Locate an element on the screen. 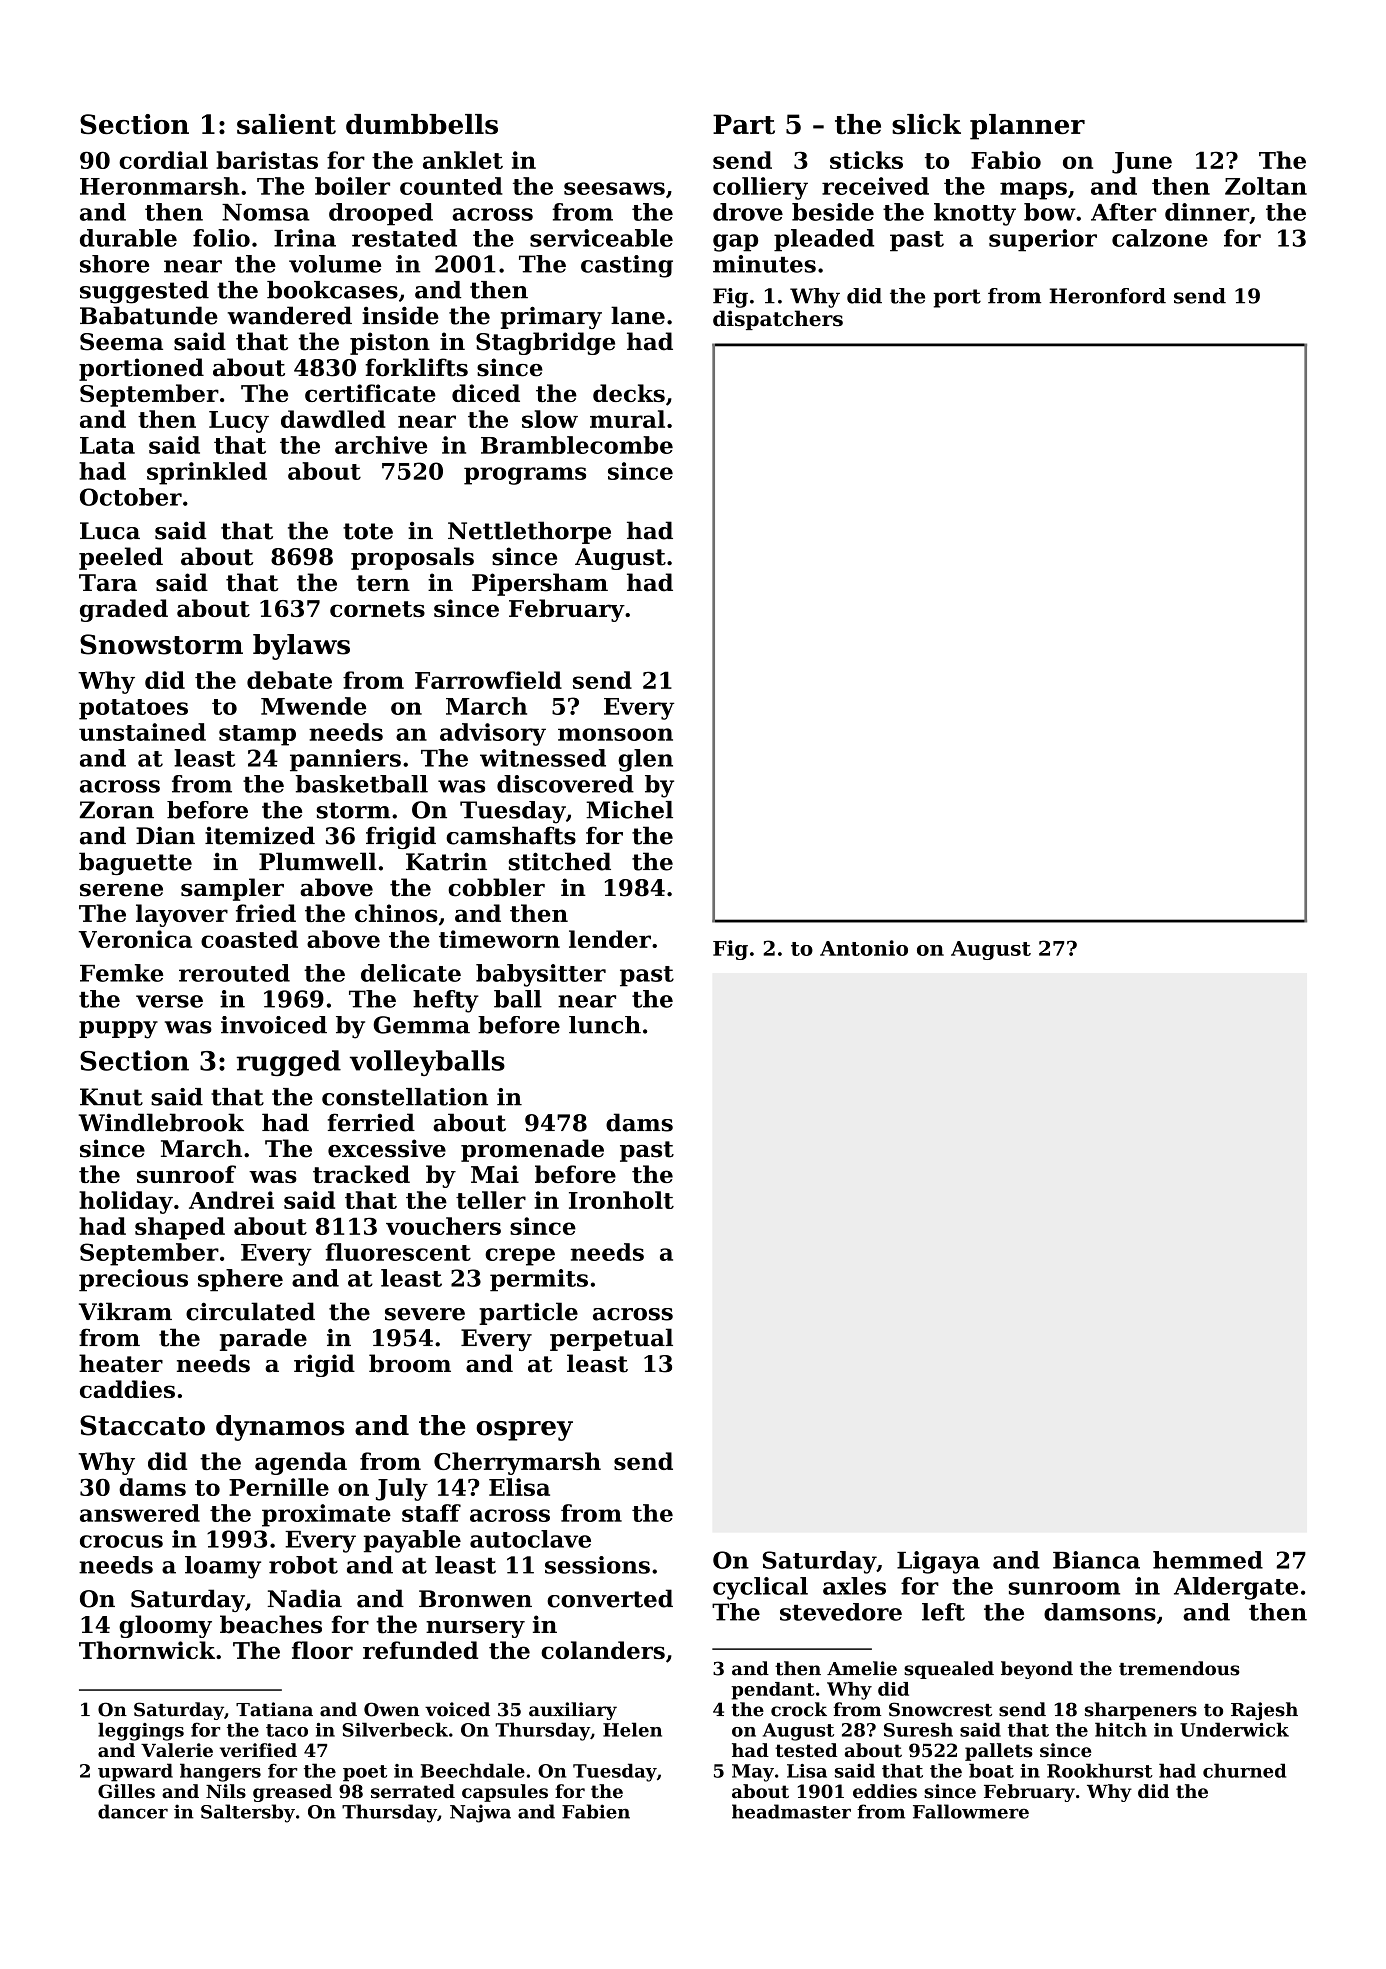 The height and width of the screenshot is (1969, 1386). Antonio is located at coordinates (864, 948).
